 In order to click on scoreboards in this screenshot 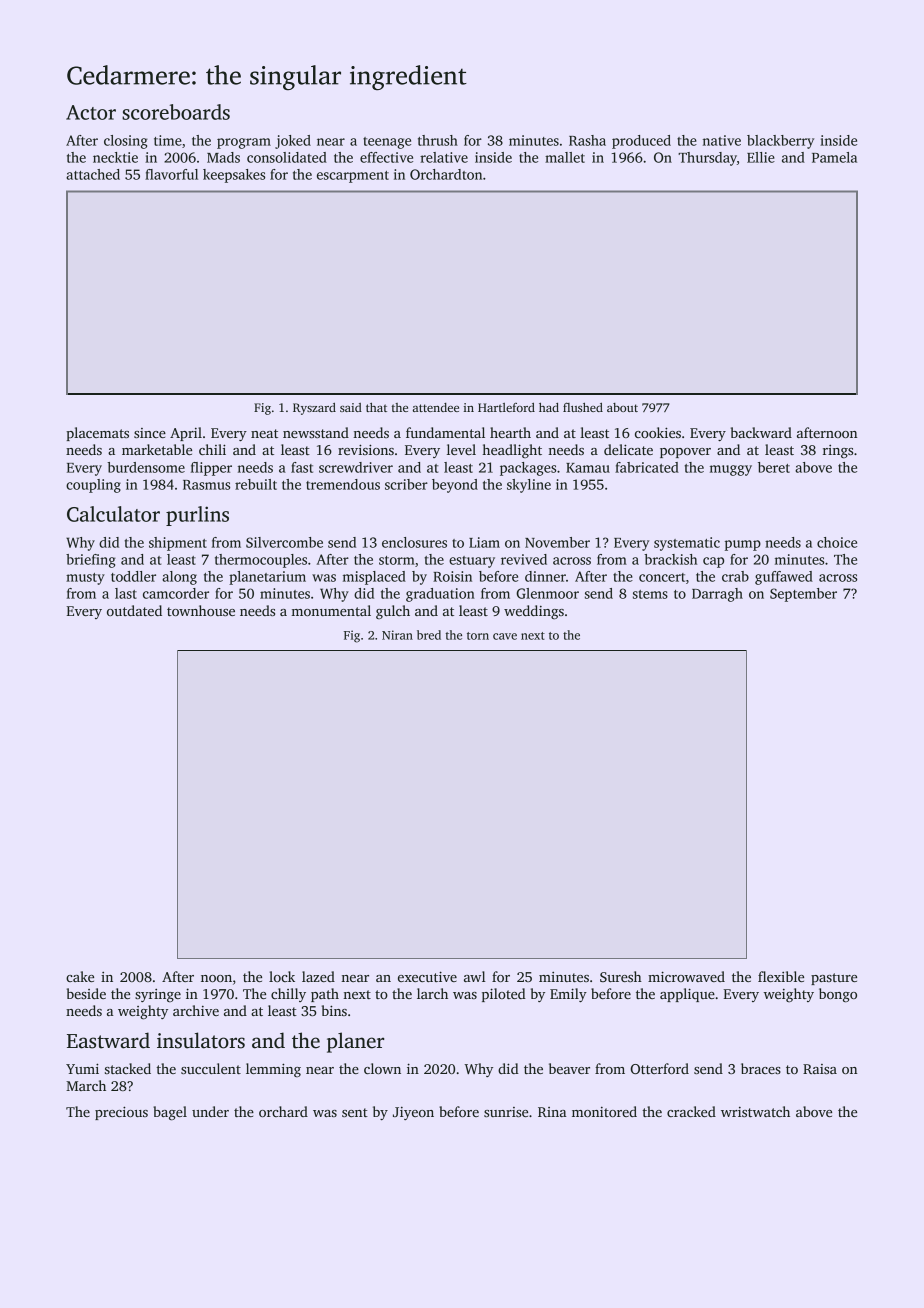, I will do `click(176, 112)`.
